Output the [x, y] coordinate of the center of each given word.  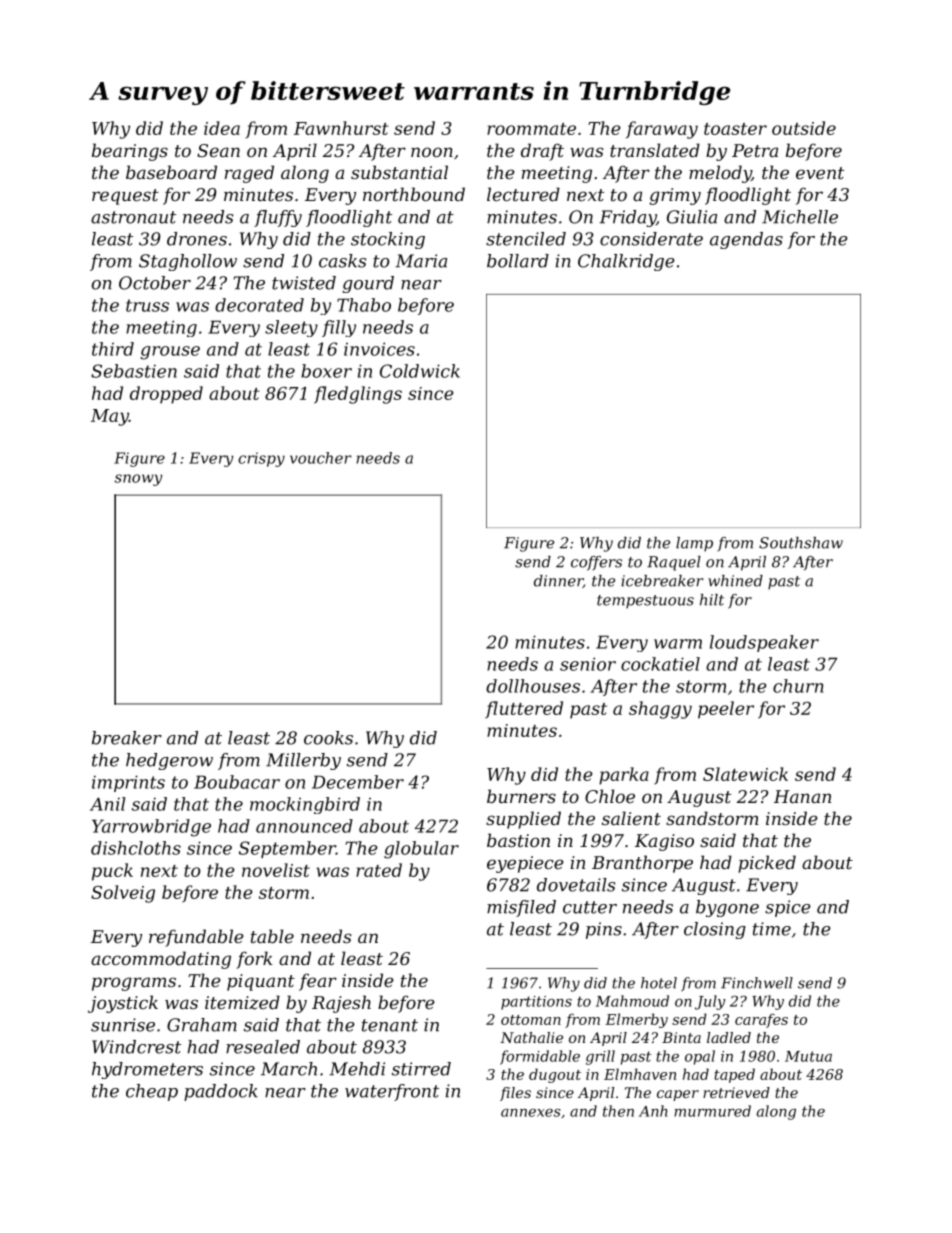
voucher [321, 458]
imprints [128, 783]
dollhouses [533, 686]
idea [222, 128]
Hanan [802, 796]
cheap [152, 1092]
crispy [261, 459]
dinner [558, 581]
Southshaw [801, 543]
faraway [662, 130]
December [358, 782]
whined [735, 581]
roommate [531, 129]
